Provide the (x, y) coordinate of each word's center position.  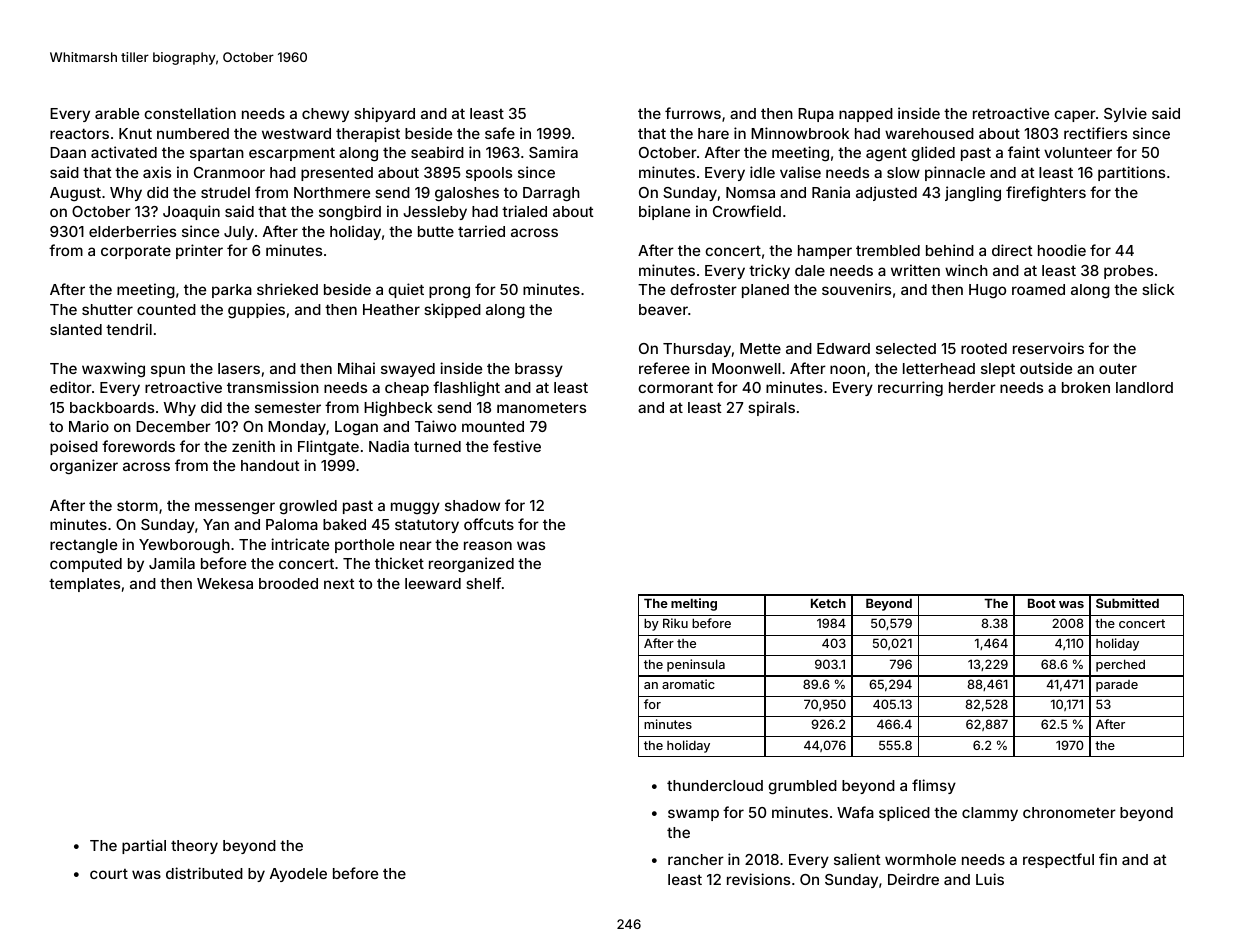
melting (694, 604)
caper (1075, 116)
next (339, 583)
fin (1108, 859)
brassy (539, 370)
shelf (483, 583)
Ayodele (298, 875)
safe (500, 133)
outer (1118, 369)
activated (124, 152)
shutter (107, 309)
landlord (1144, 387)
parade (1117, 686)
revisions (758, 879)
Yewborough (184, 546)
